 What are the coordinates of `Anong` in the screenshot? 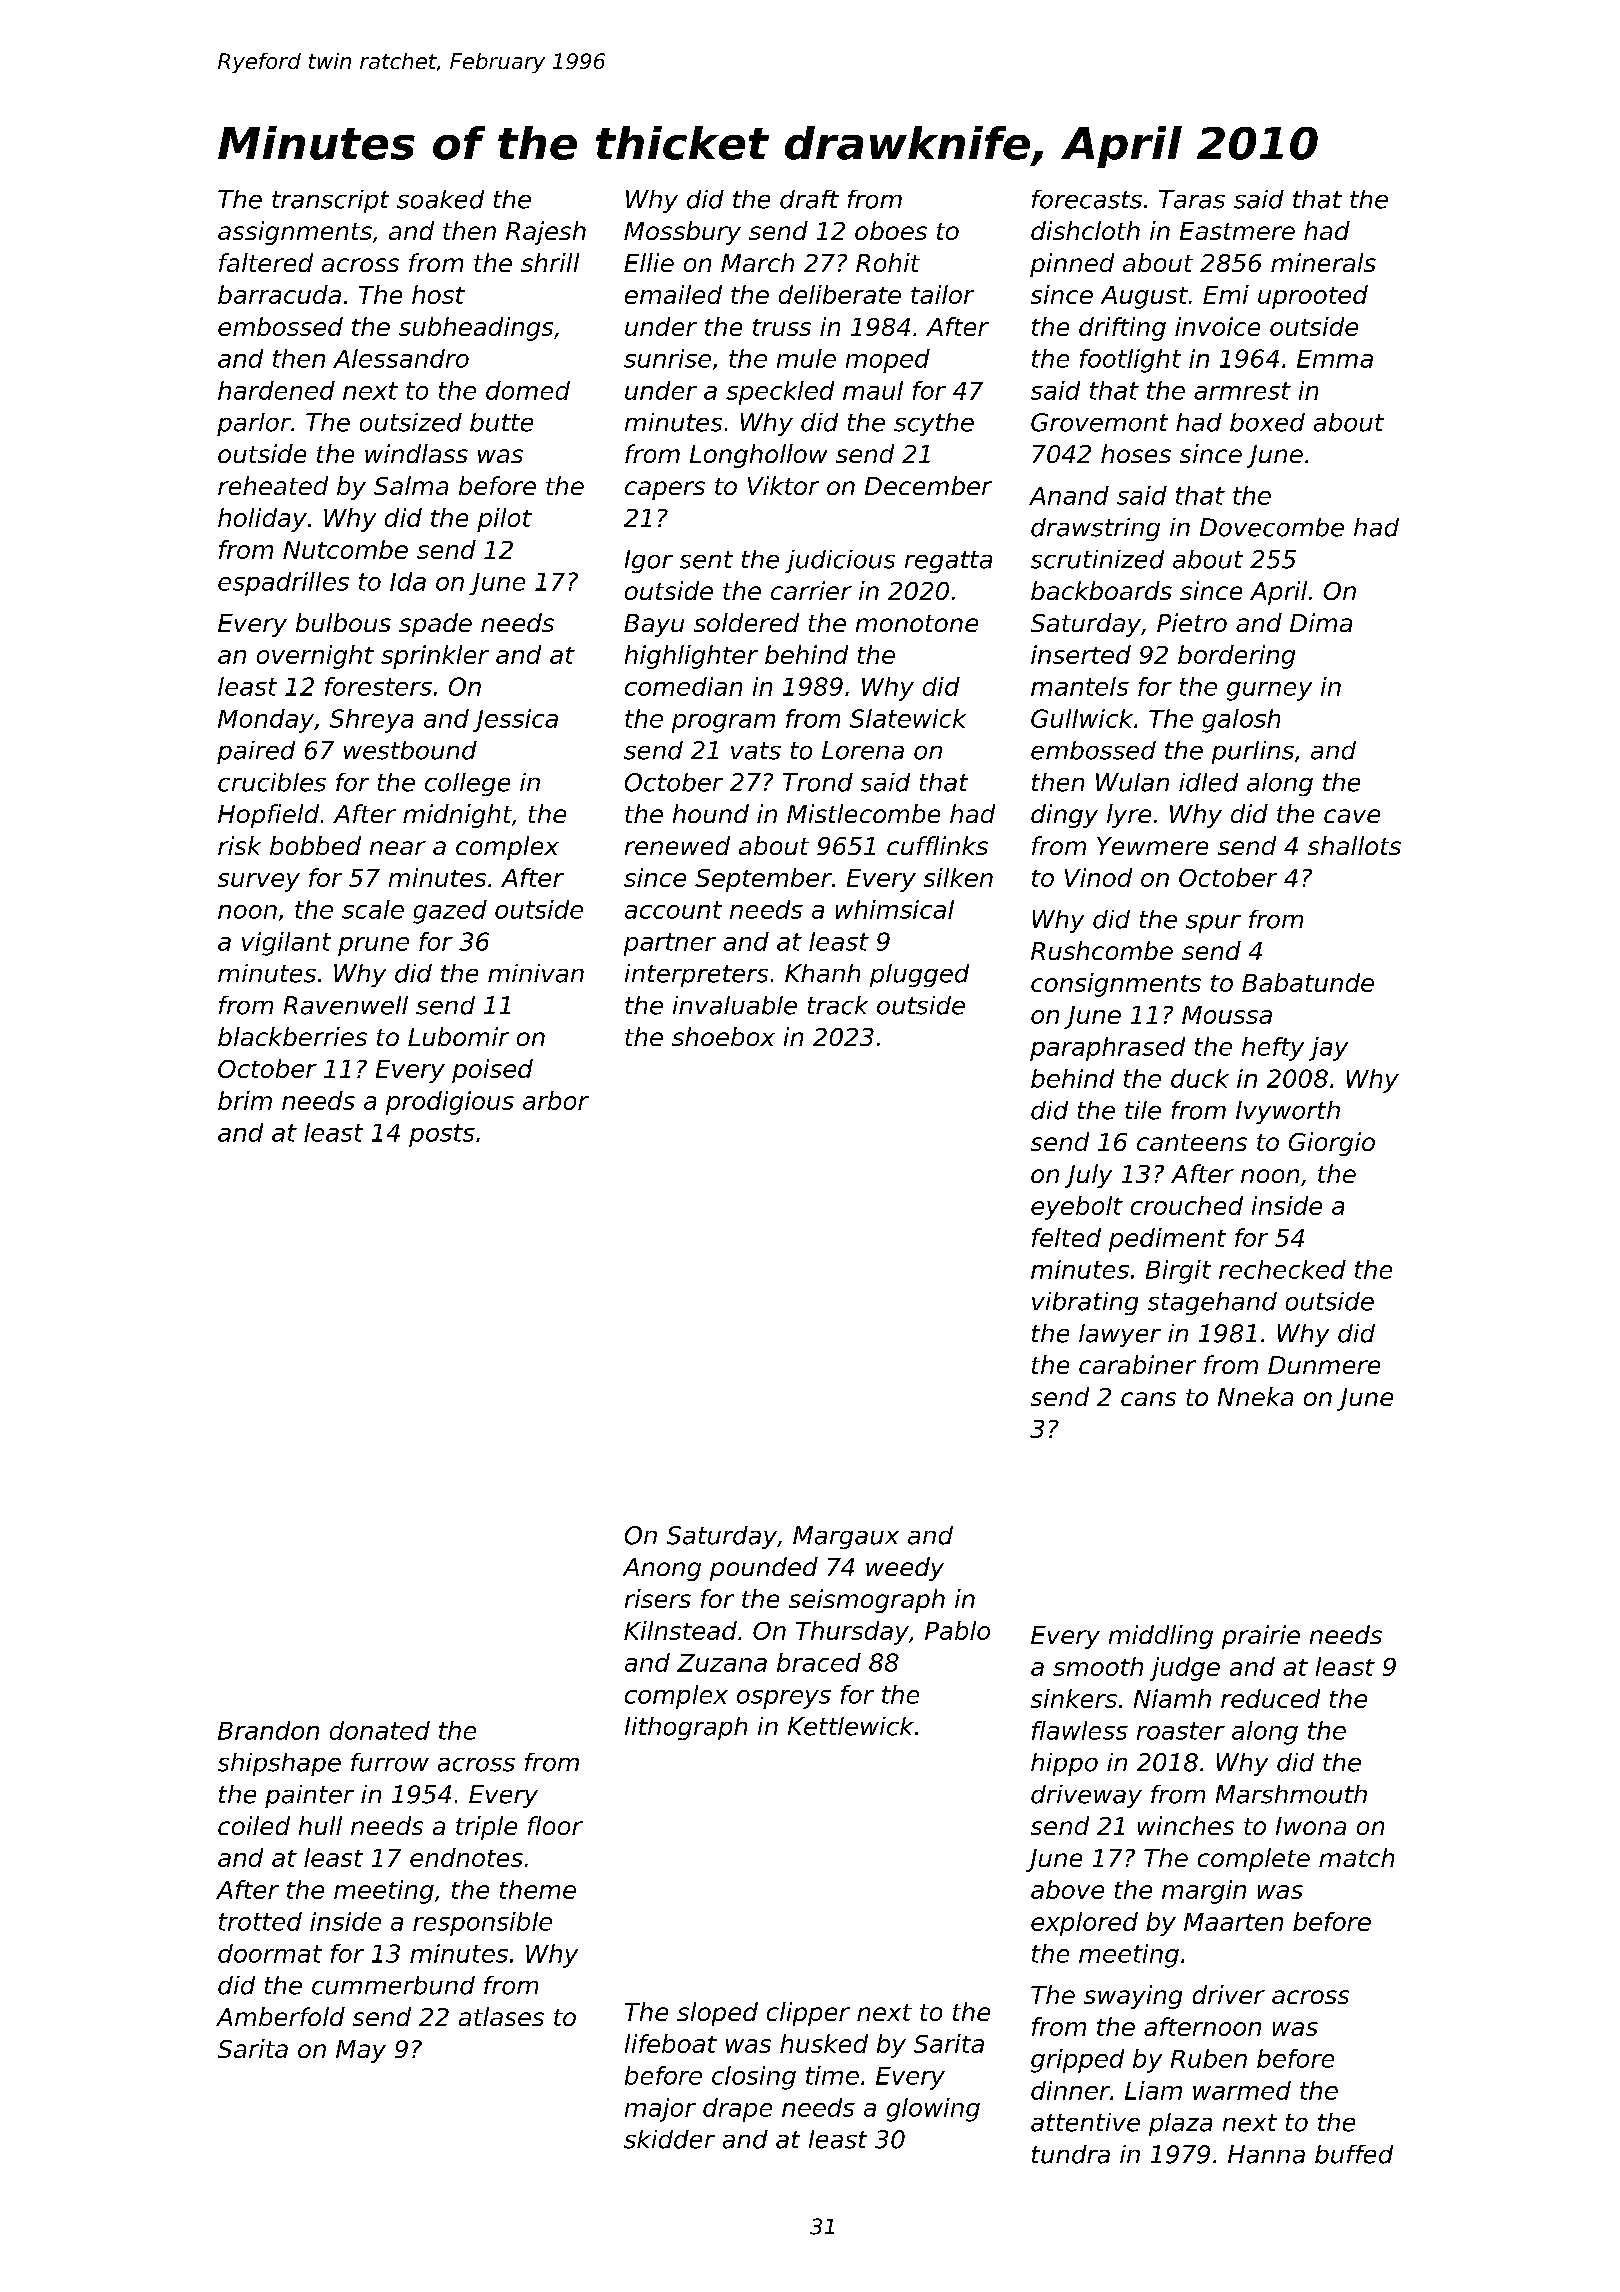 It's located at (662, 1569).
